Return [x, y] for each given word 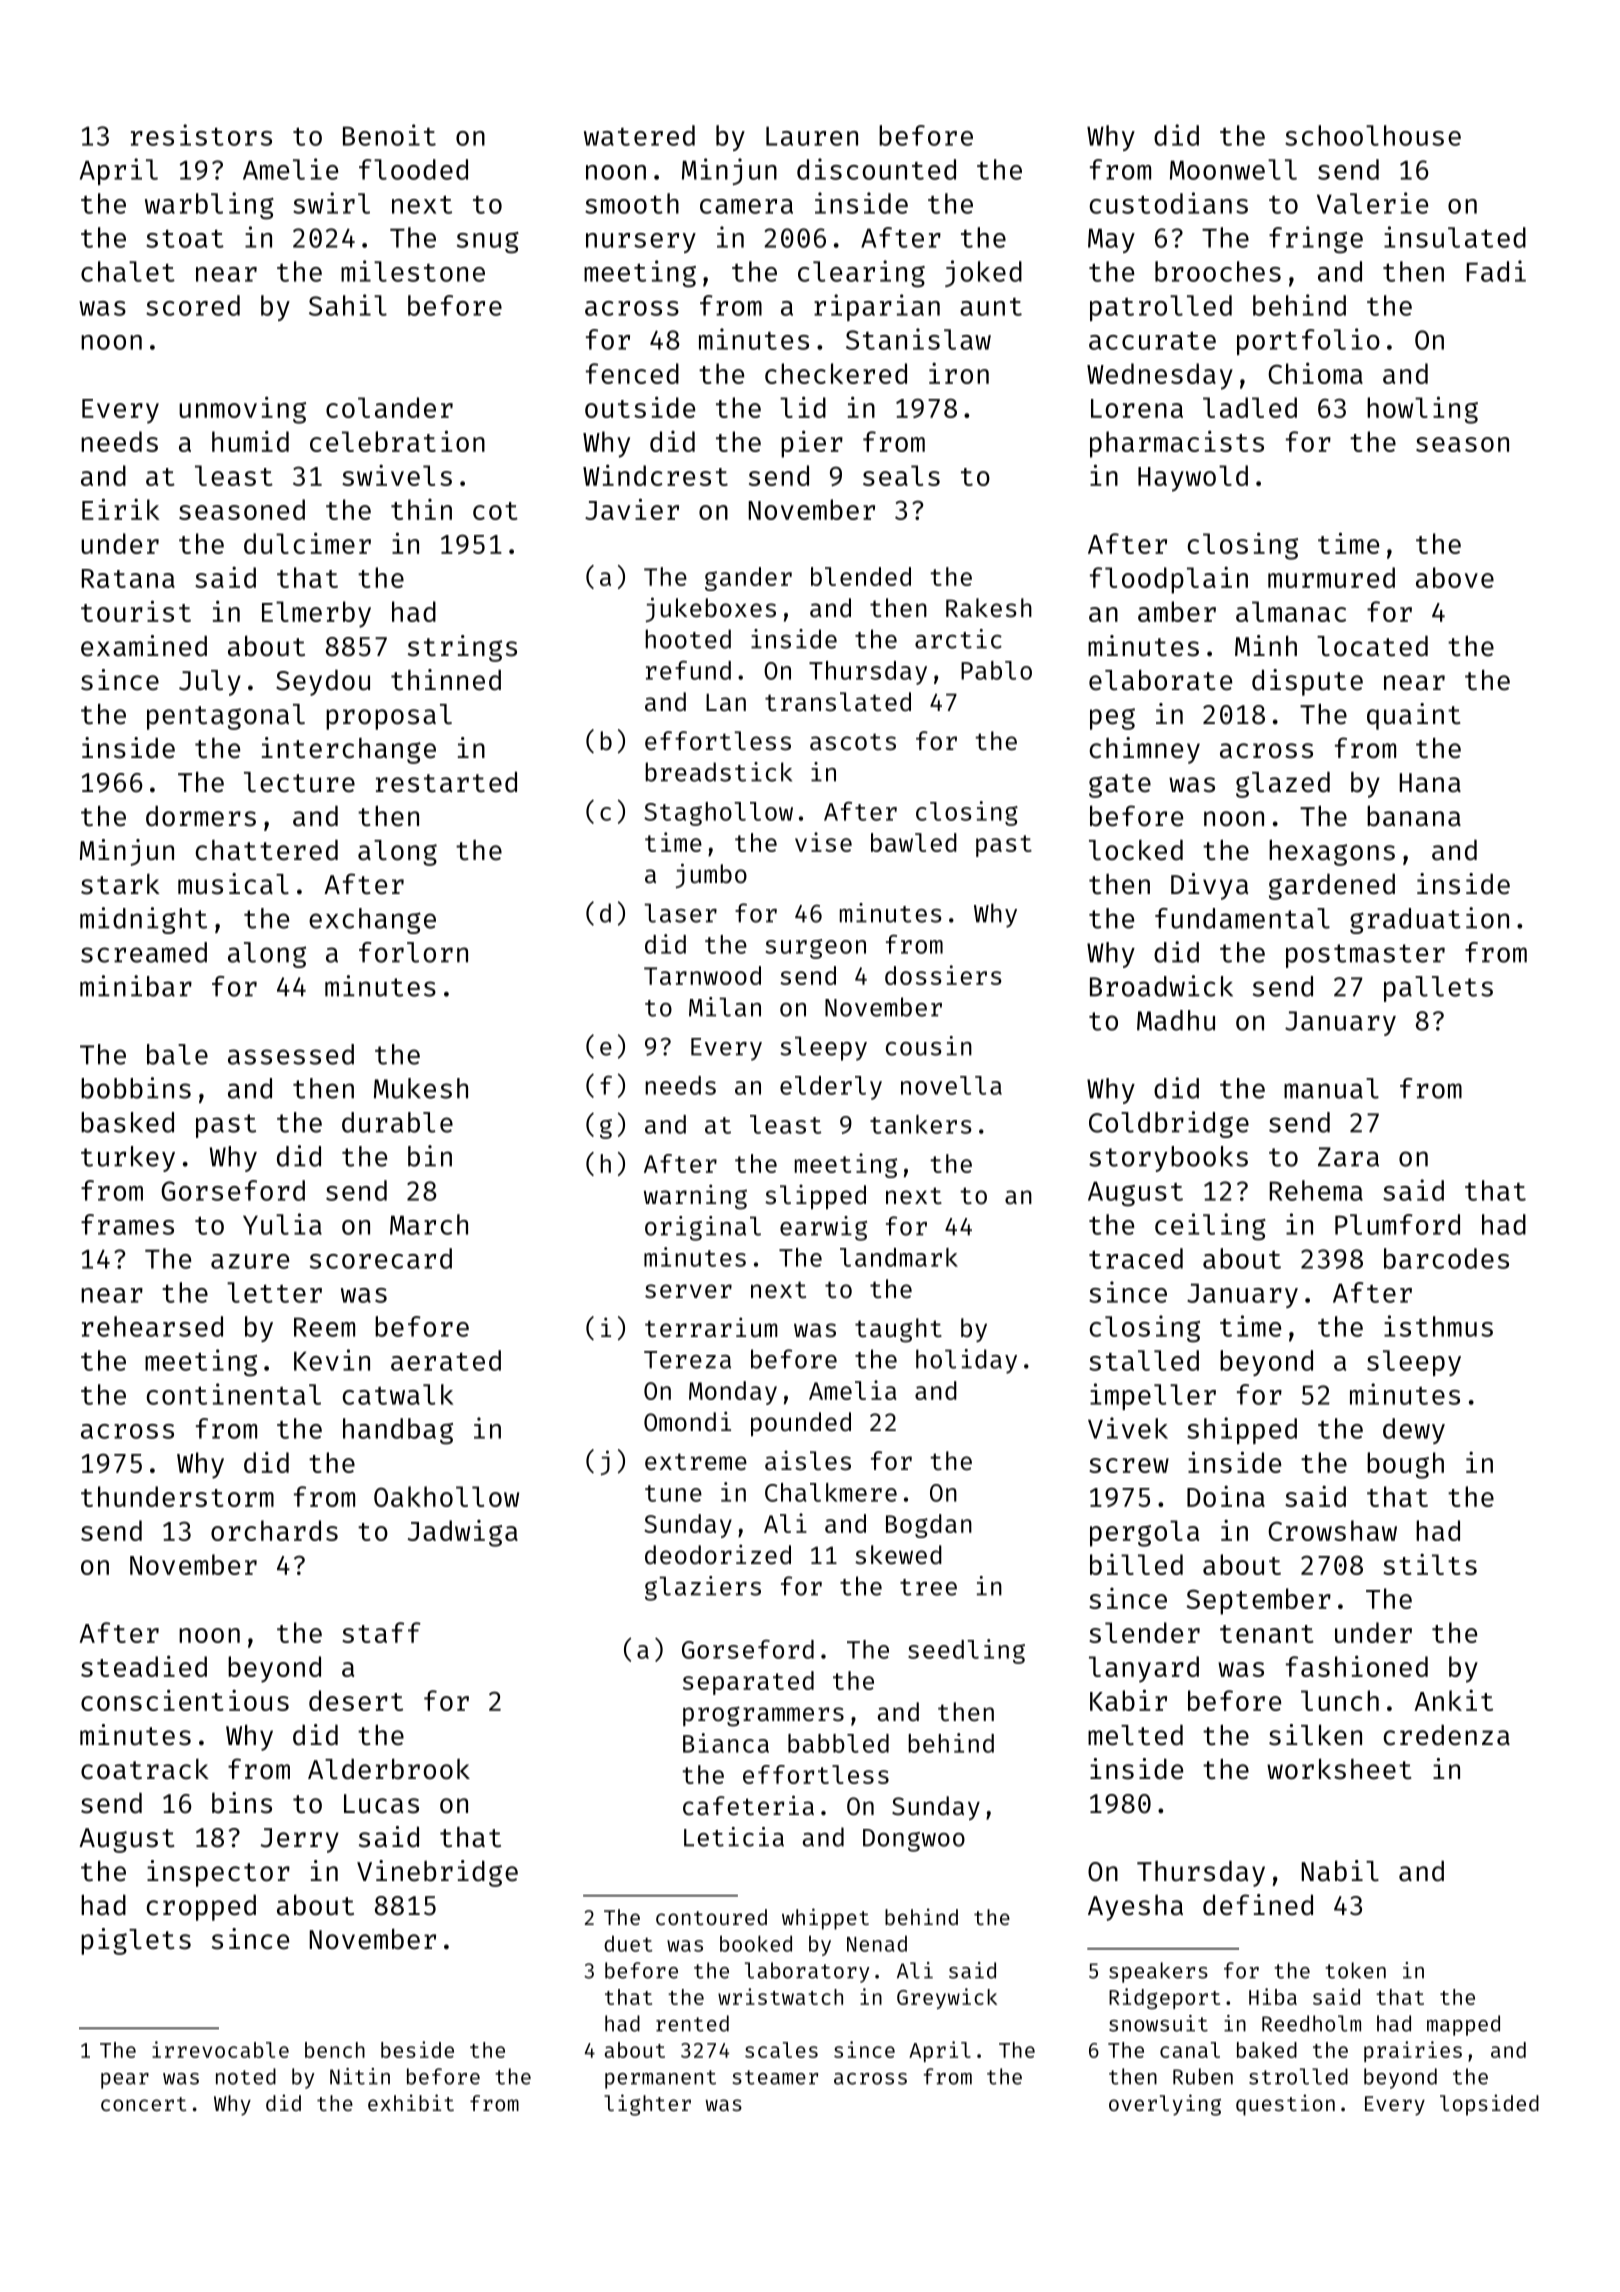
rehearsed [152, 1326]
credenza [1447, 1735]
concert [143, 2104]
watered [639, 135]
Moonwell [1233, 169]
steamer [775, 2077]
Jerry [299, 1840]
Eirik [121, 509]
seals [901, 475]
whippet [825, 1919]
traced [1136, 1258]
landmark [899, 1257]
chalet [128, 271]
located [1372, 646]
